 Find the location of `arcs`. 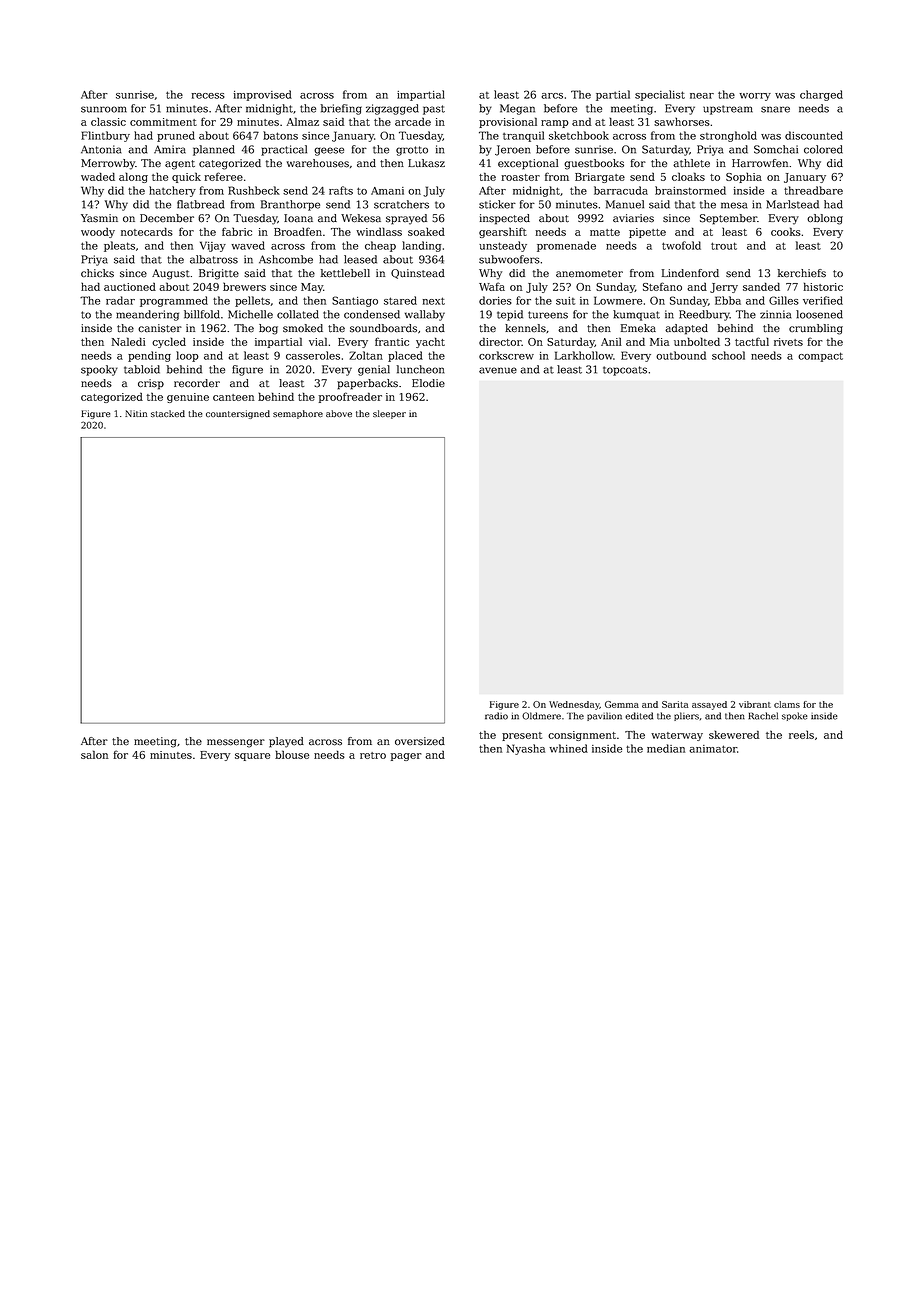

arcs is located at coordinates (552, 96).
